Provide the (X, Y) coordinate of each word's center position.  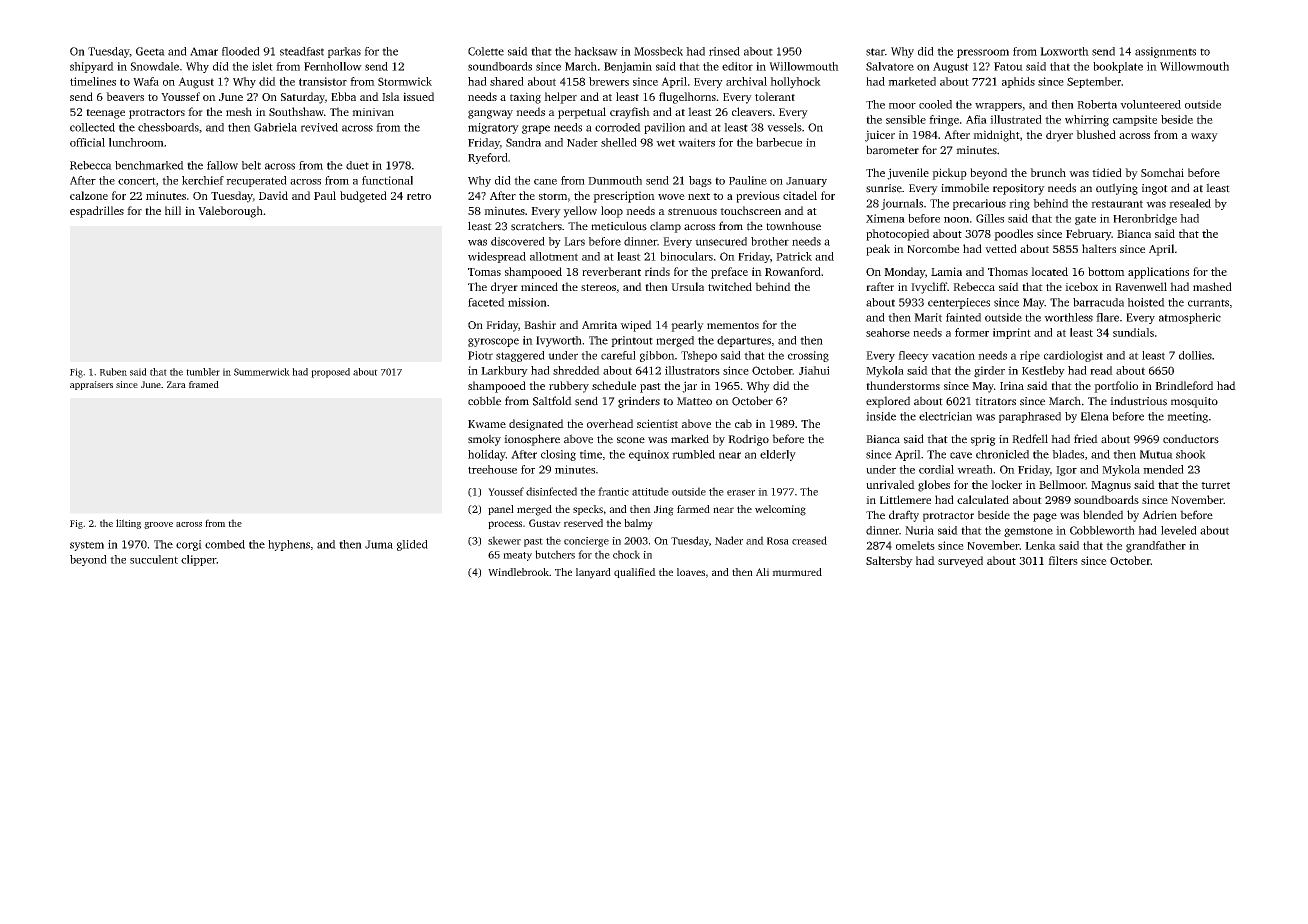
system (87, 546)
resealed (1190, 203)
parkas (344, 52)
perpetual (582, 113)
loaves (691, 572)
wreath (975, 469)
